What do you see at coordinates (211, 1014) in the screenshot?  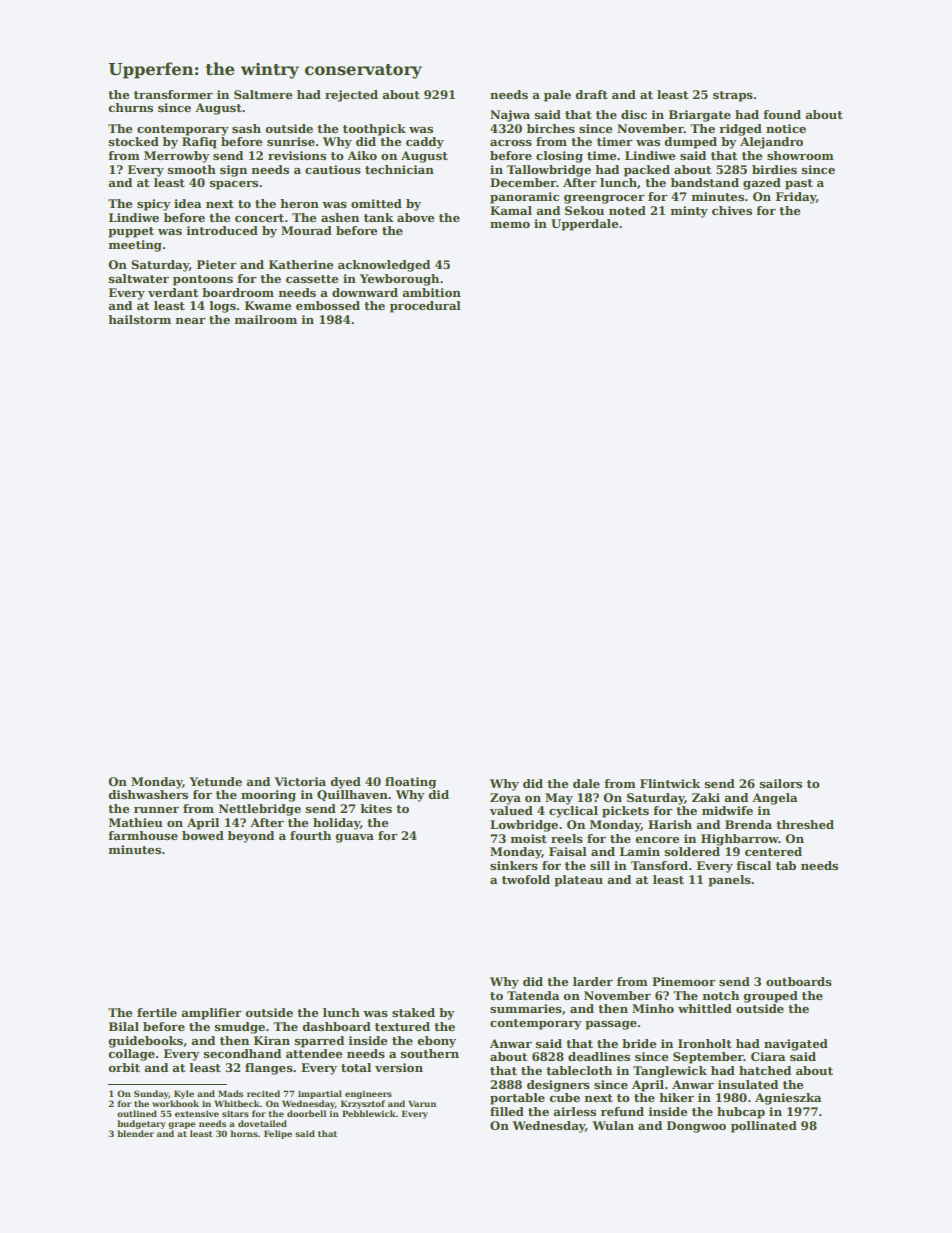 I see `amplifier` at bounding box center [211, 1014].
